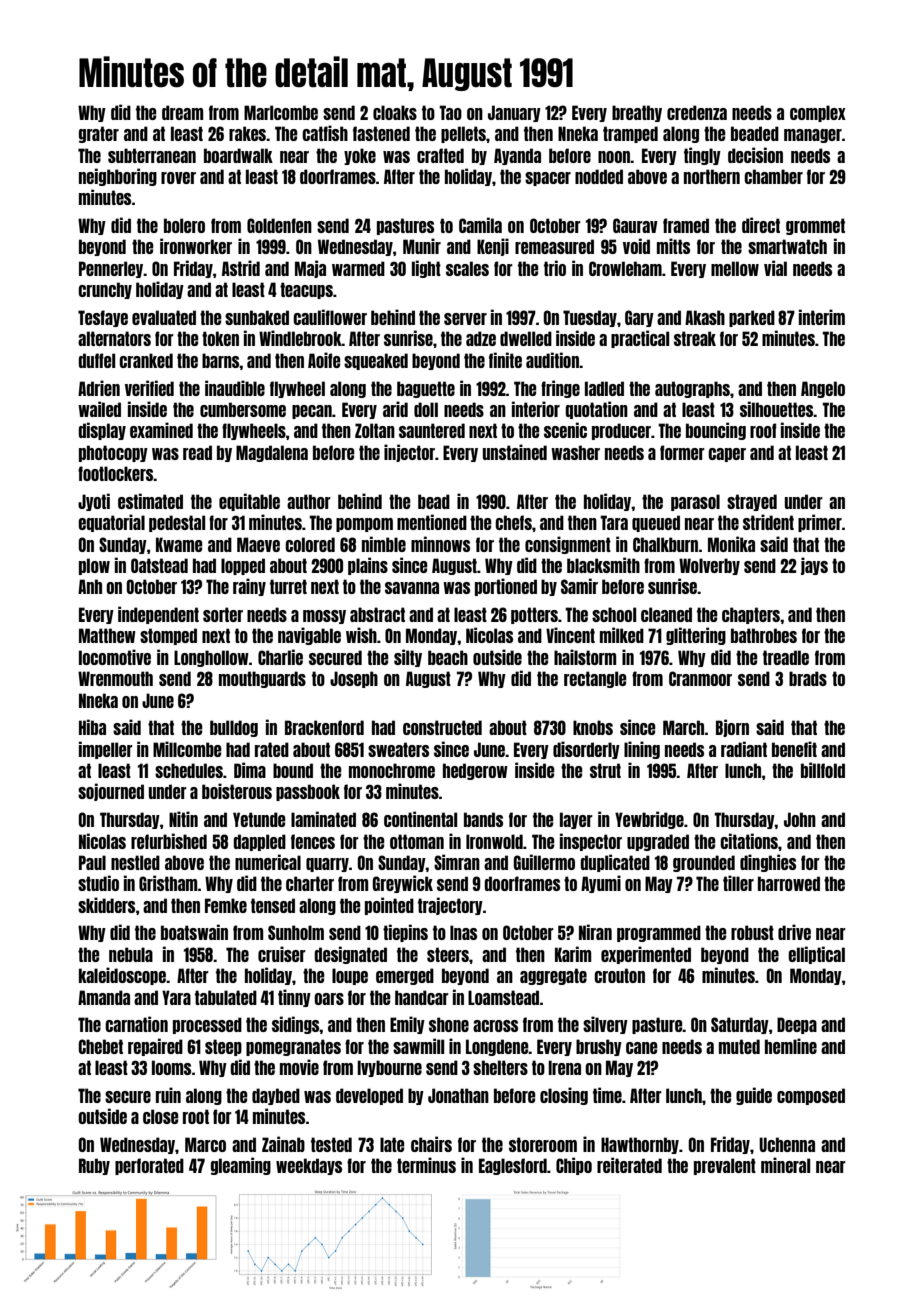 Image resolution: width=924 pixels, height=1308 pixels. Describe the element at coordinates (196, 246) in the page. I see `ironworker` at that location.
